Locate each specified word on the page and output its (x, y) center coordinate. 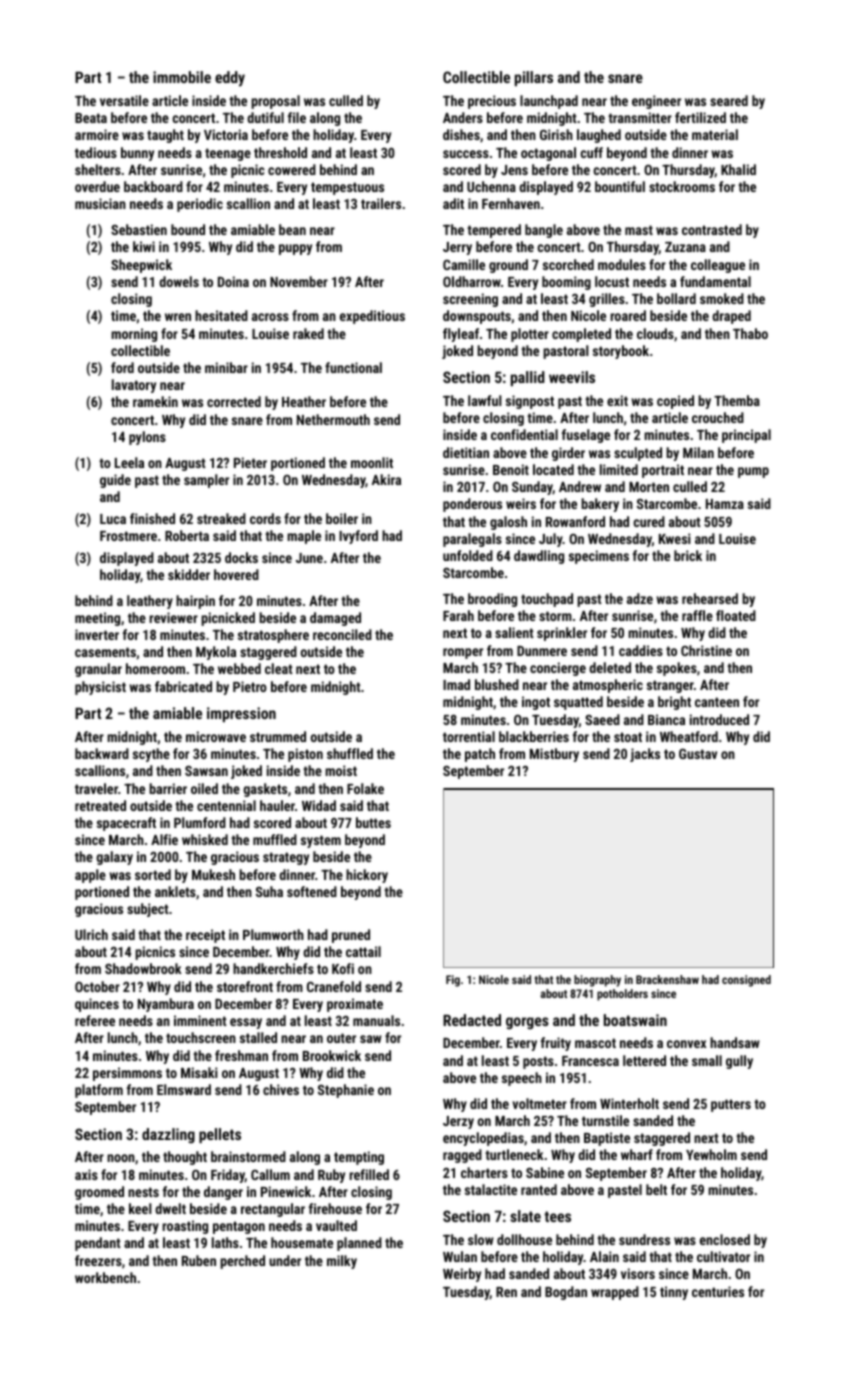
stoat (628, 737)
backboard (153, 186)
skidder (189, 574)
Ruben (199, 1260)
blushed (497, 684)
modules (622, 264)
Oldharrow (472, 281)
